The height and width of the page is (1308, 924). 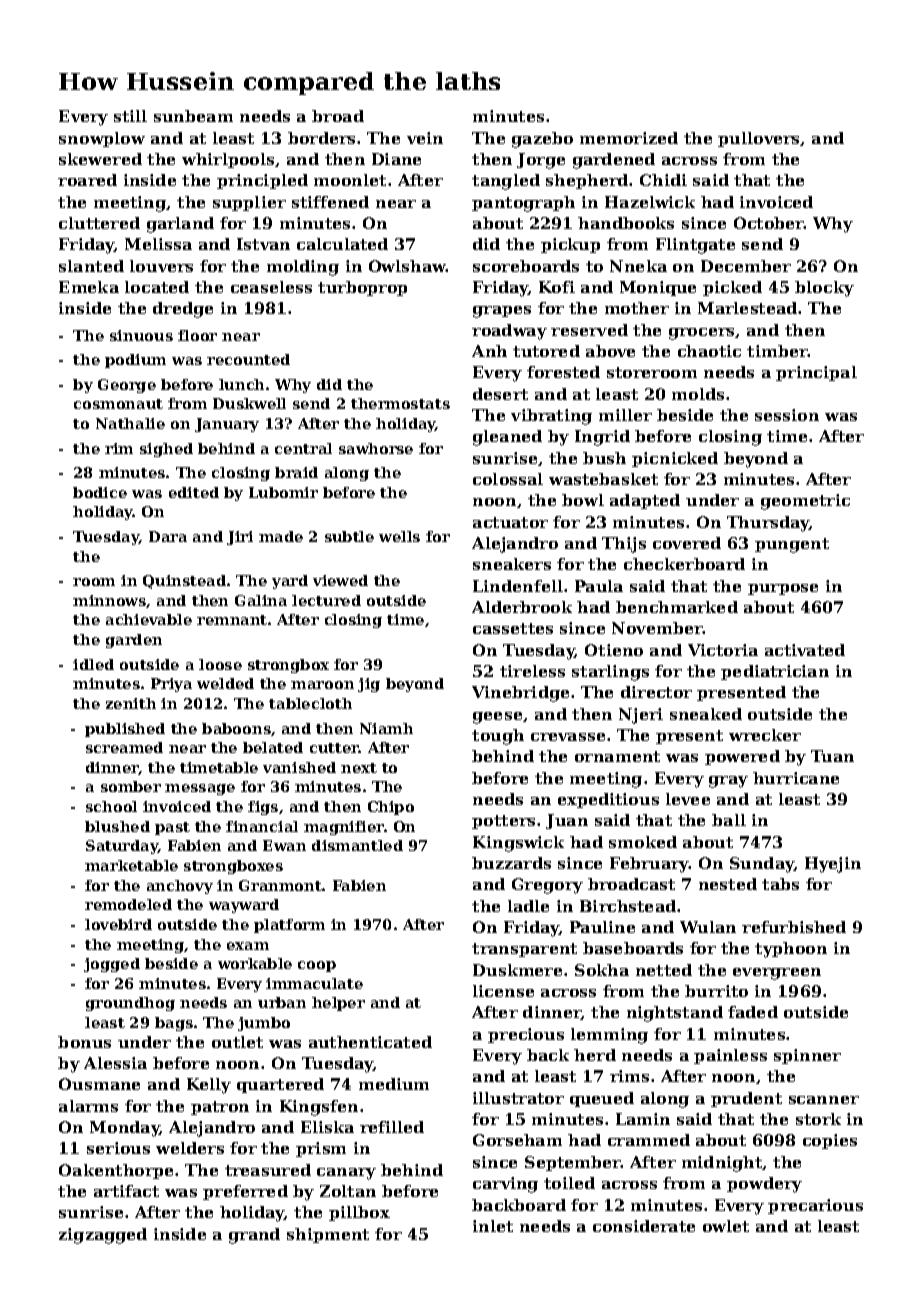 I want to click on remodeled, so click(x=128, y=904).
